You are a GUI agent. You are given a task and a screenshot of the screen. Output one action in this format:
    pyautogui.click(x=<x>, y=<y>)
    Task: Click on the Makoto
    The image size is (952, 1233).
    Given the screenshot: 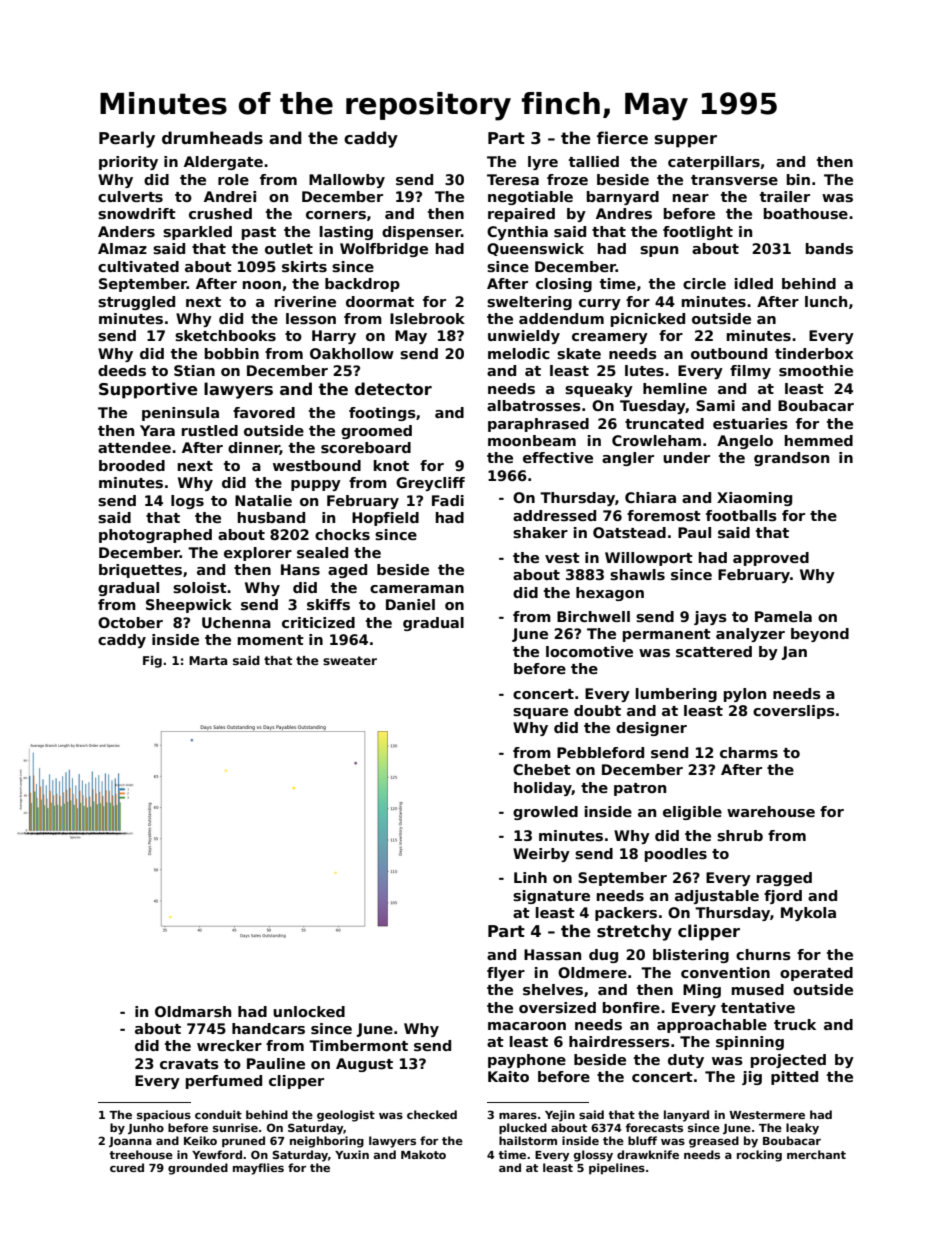 What is the action you would take?
    pyautogui.click(x=423, y=1154)
